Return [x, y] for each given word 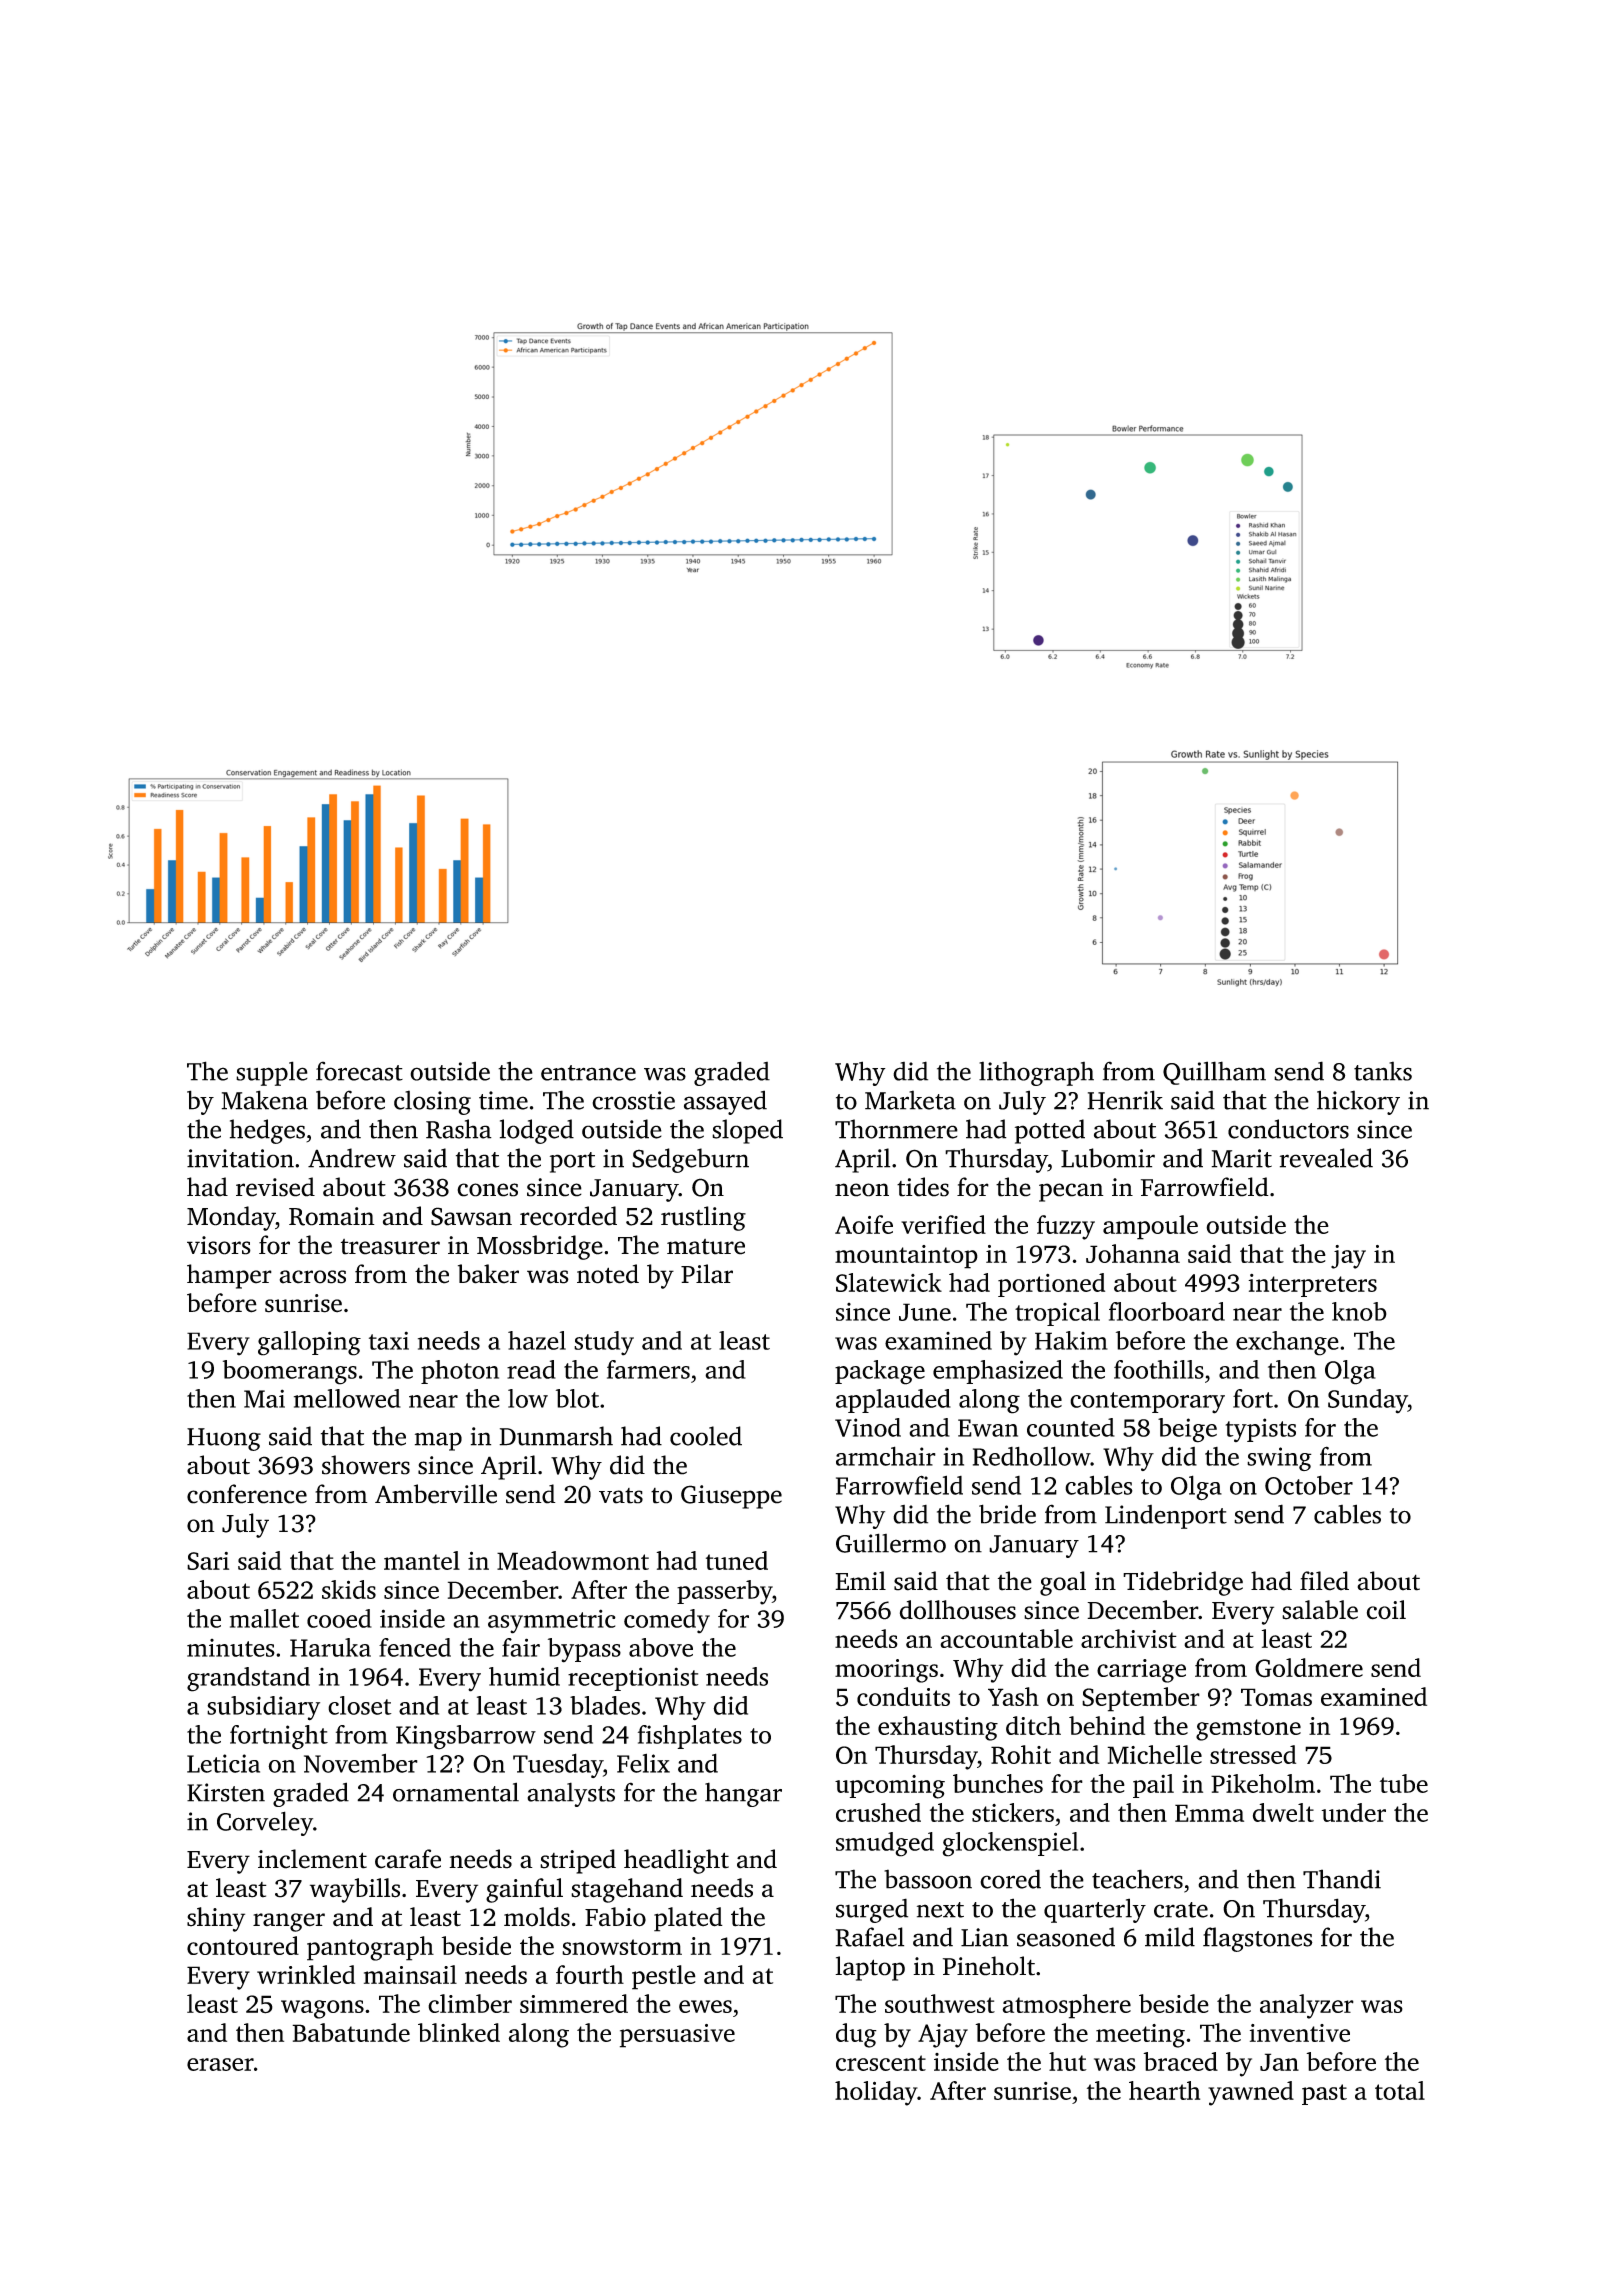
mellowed [347, 1398]
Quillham [1214, 1073]
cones [487, 1190]
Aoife [864, 1224]
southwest [940, 2003]
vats [621, 1496]
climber [470, 2003]
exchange [1287, 1343]
